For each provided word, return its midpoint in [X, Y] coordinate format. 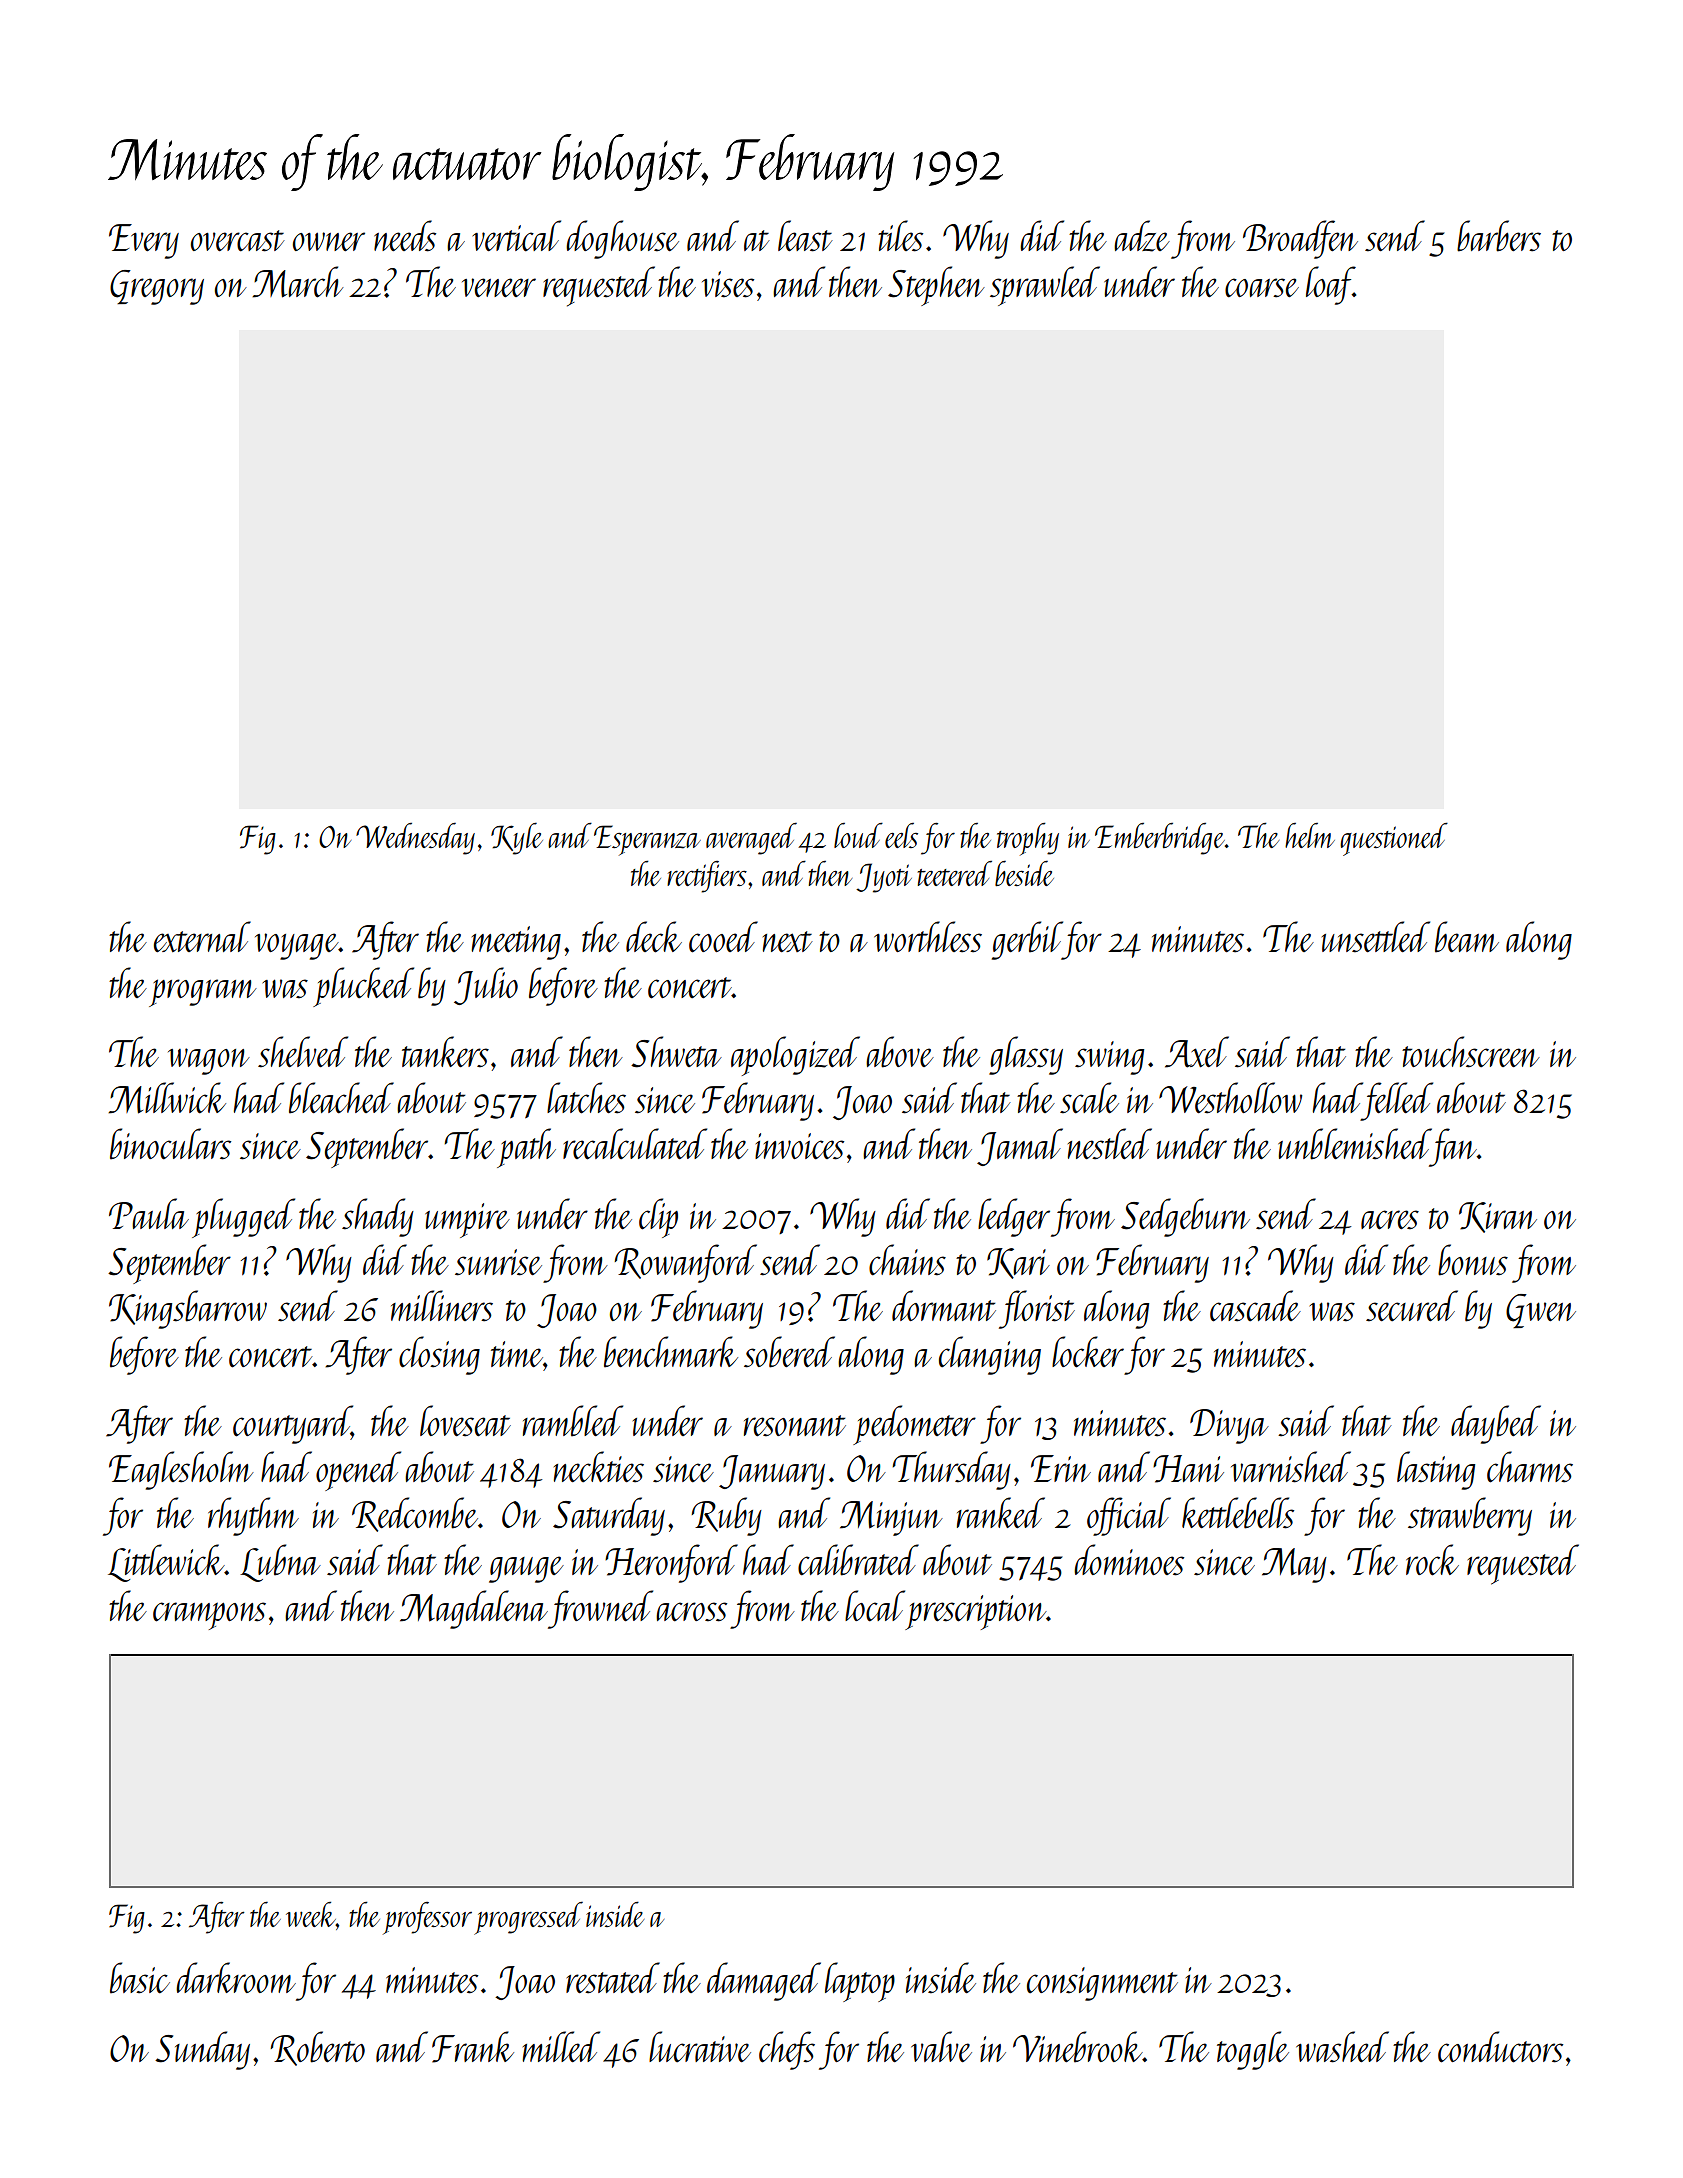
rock [1432, 1560]
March [297, 282]
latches [586, 1098]
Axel [1197, 1052]
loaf [1330, 285]
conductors [1500, 2047]
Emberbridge [1160, 839]
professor [427, 1918]
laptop [860, 1982]
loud [858, 835]
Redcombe [415, 1514]
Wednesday [415, 839]
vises [728, 284]
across [691, 1612]
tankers [445, 1052]
